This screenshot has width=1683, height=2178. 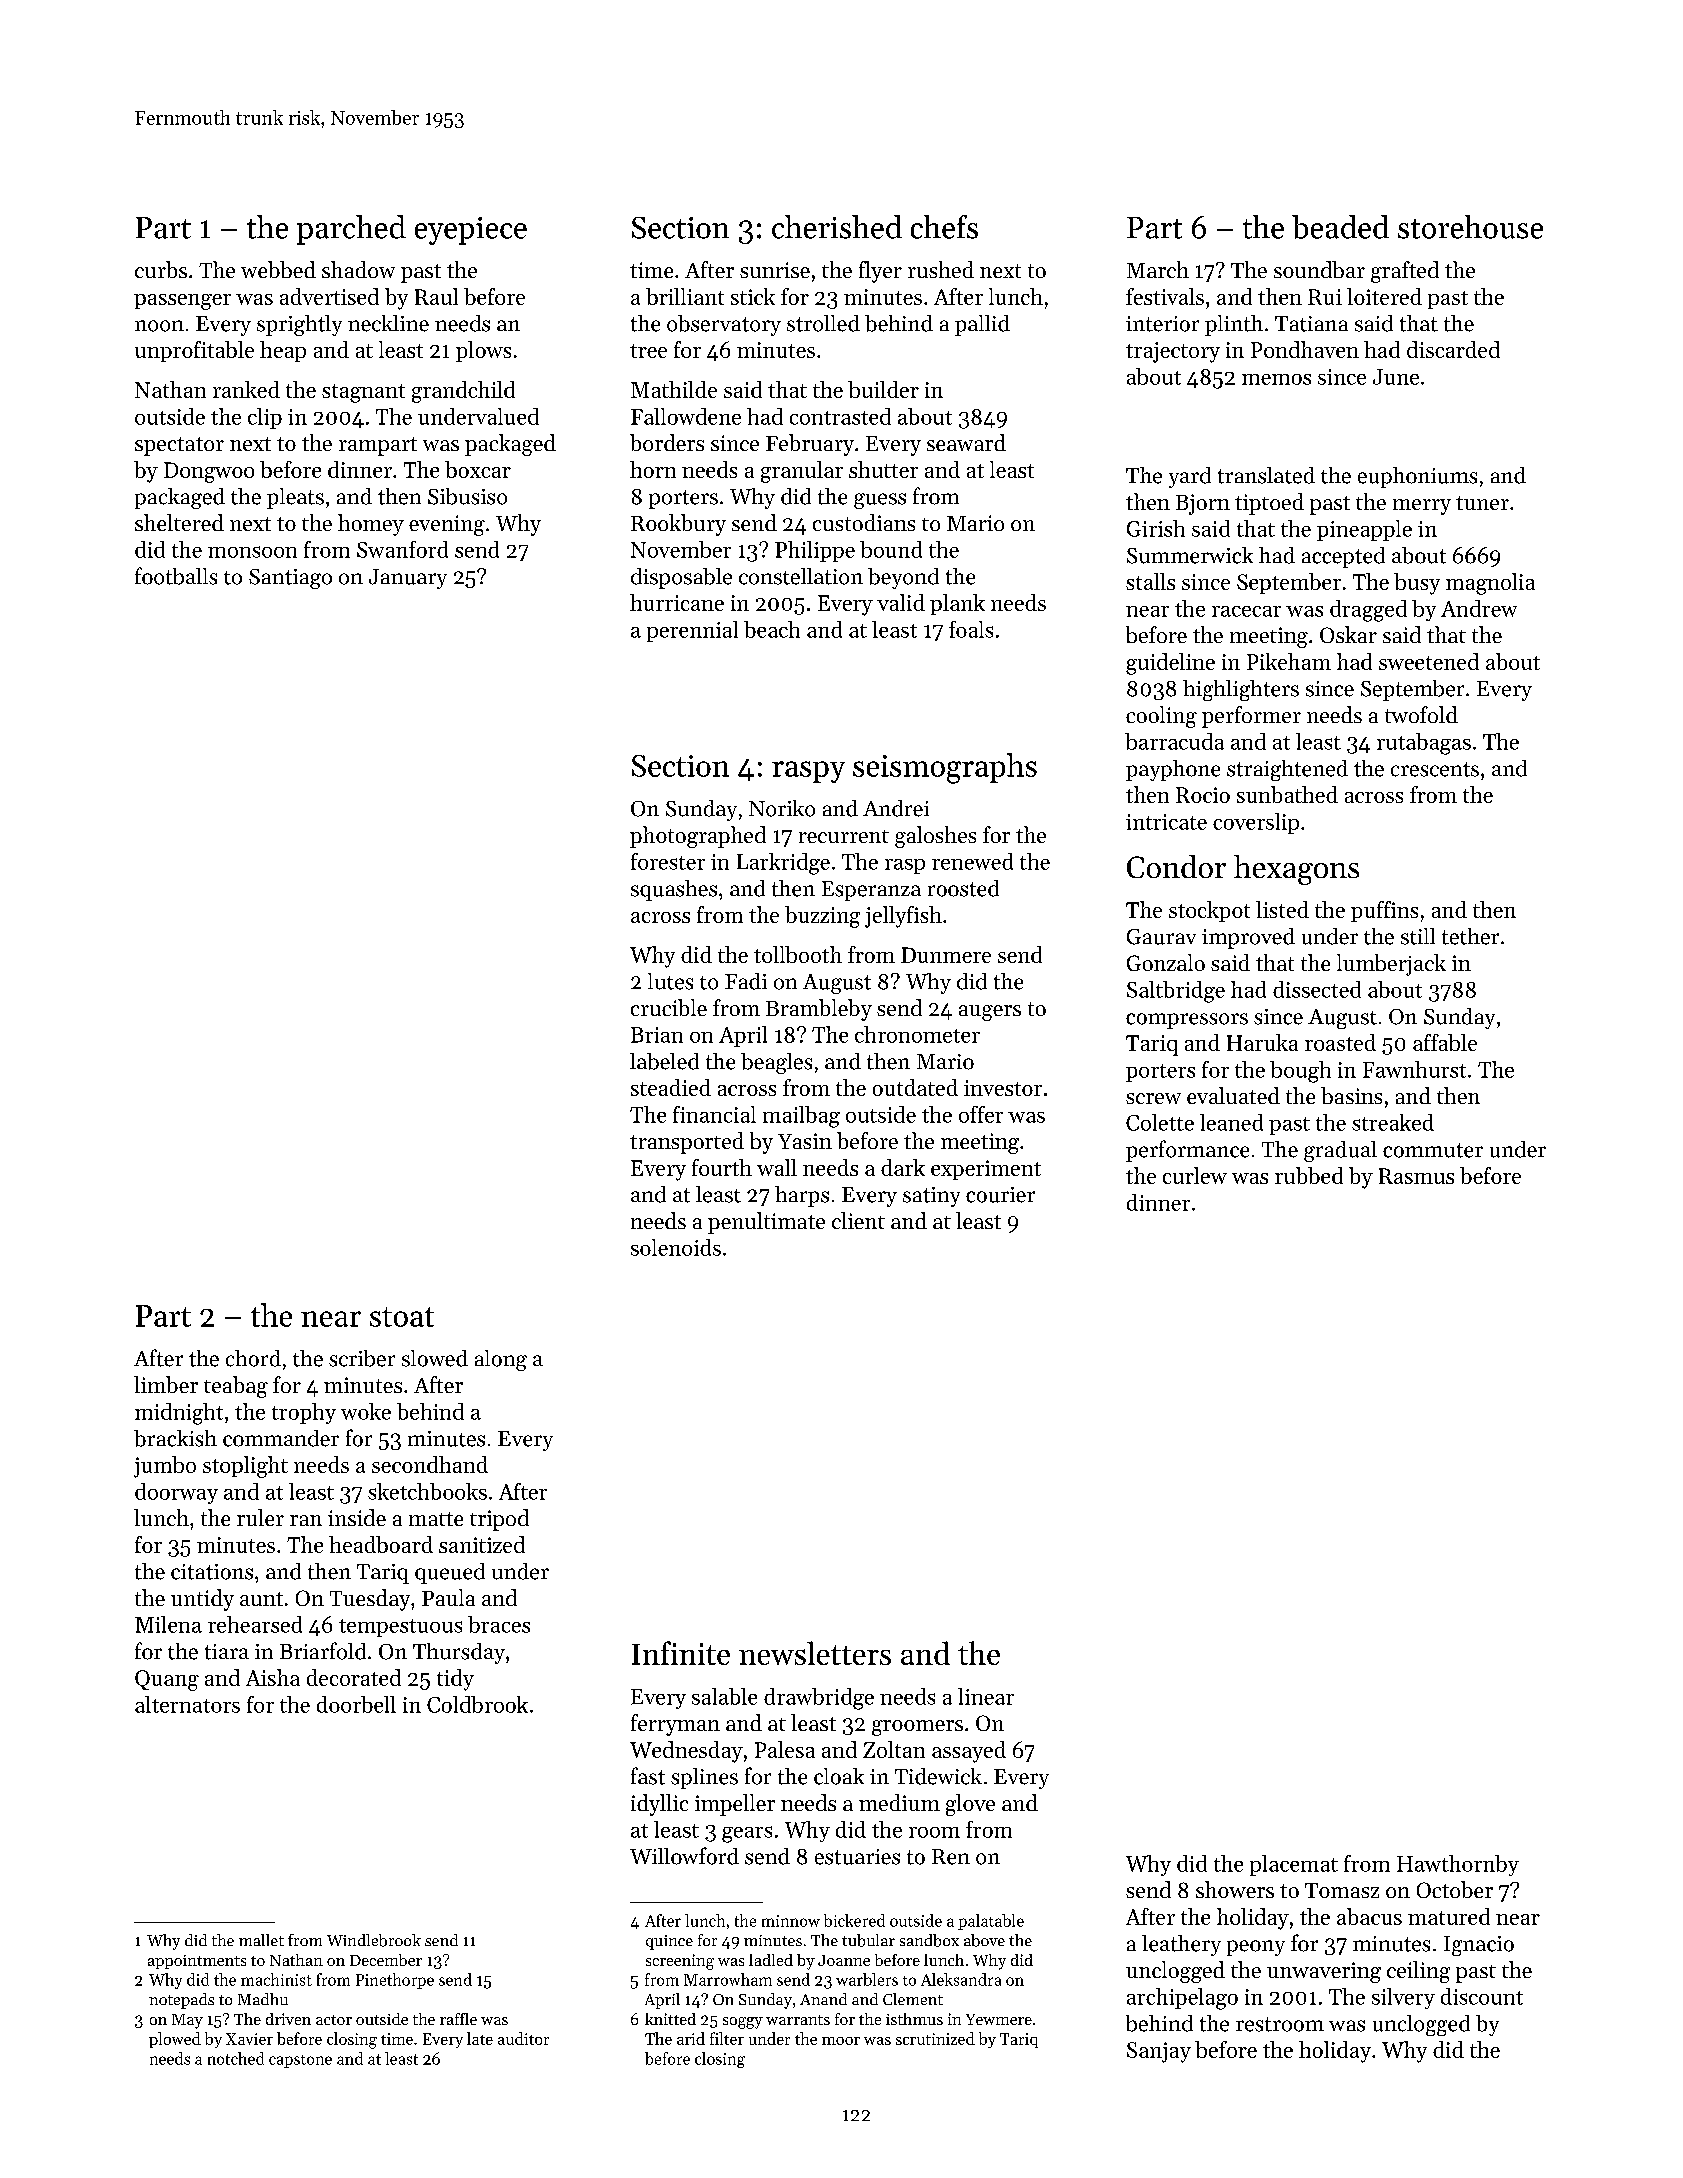 I want to click on boxcar, so click(x=478, y=469).
